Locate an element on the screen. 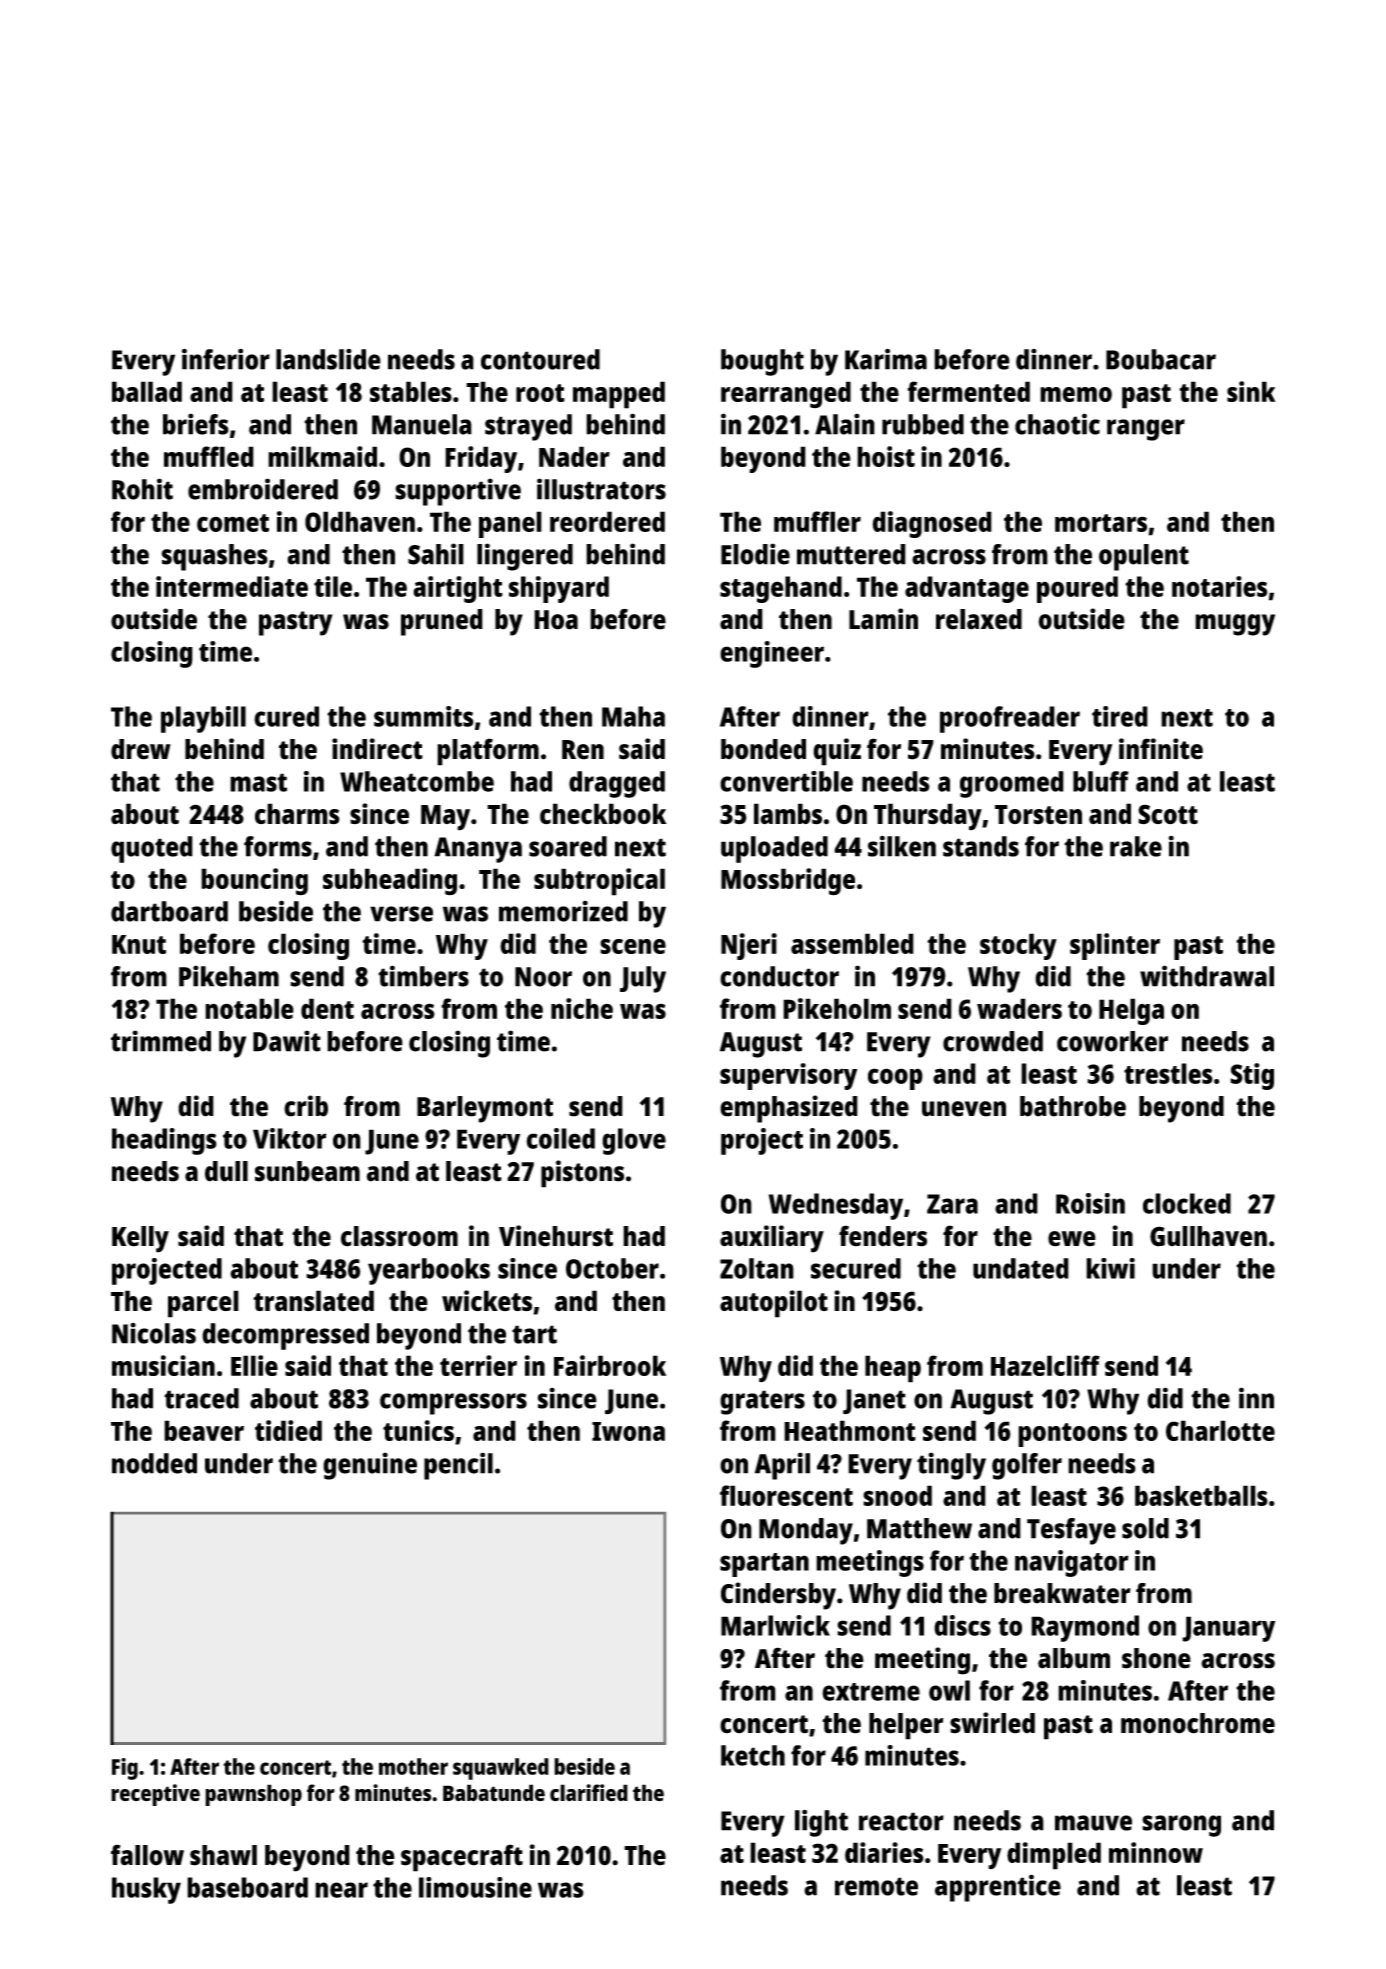 Image resolution: width=1386 pixels, height=1969 pixels. Hoa is located at coordinates (556, 620).
